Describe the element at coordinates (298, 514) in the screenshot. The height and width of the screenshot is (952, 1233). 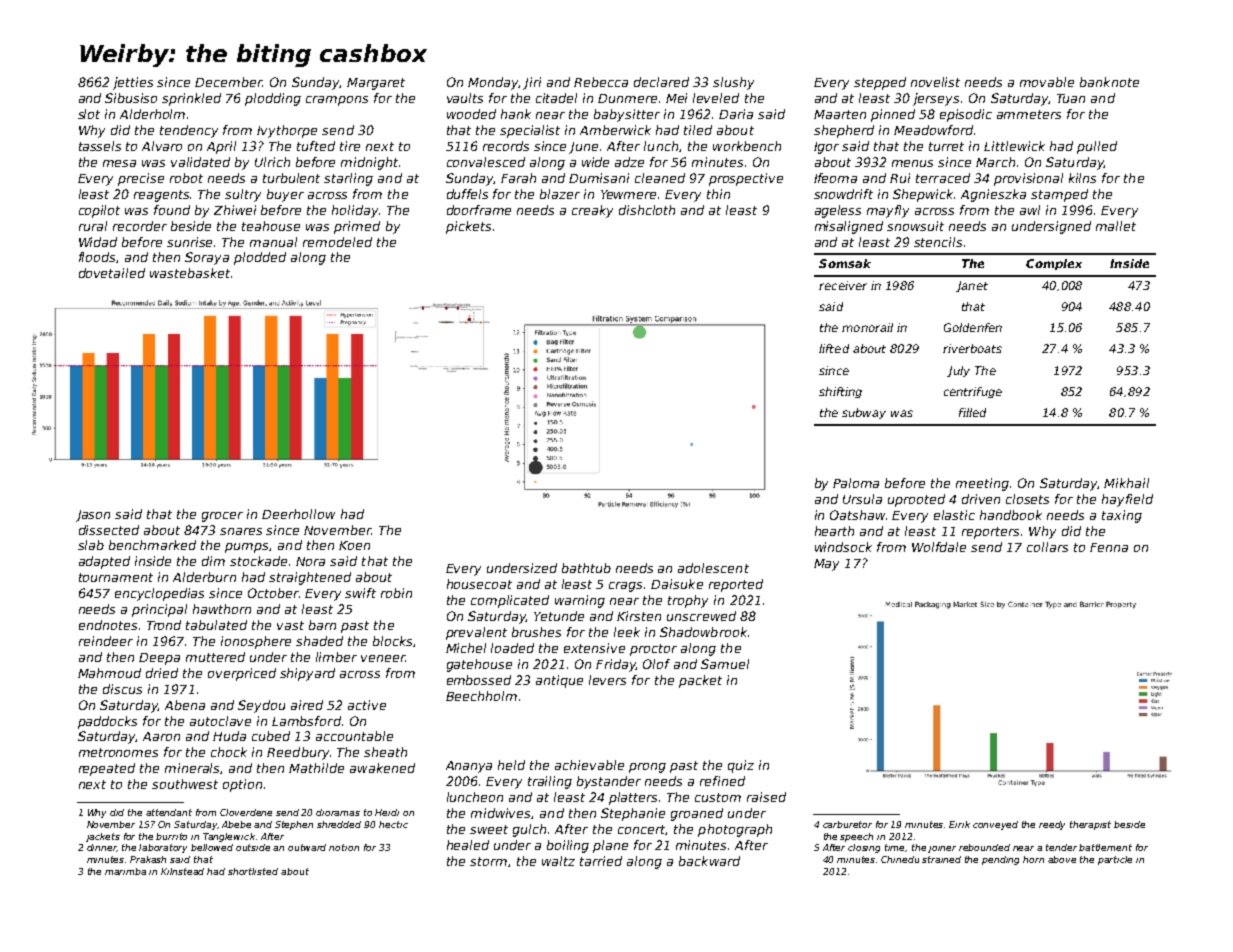
I see `Deerhollow` at that location.
